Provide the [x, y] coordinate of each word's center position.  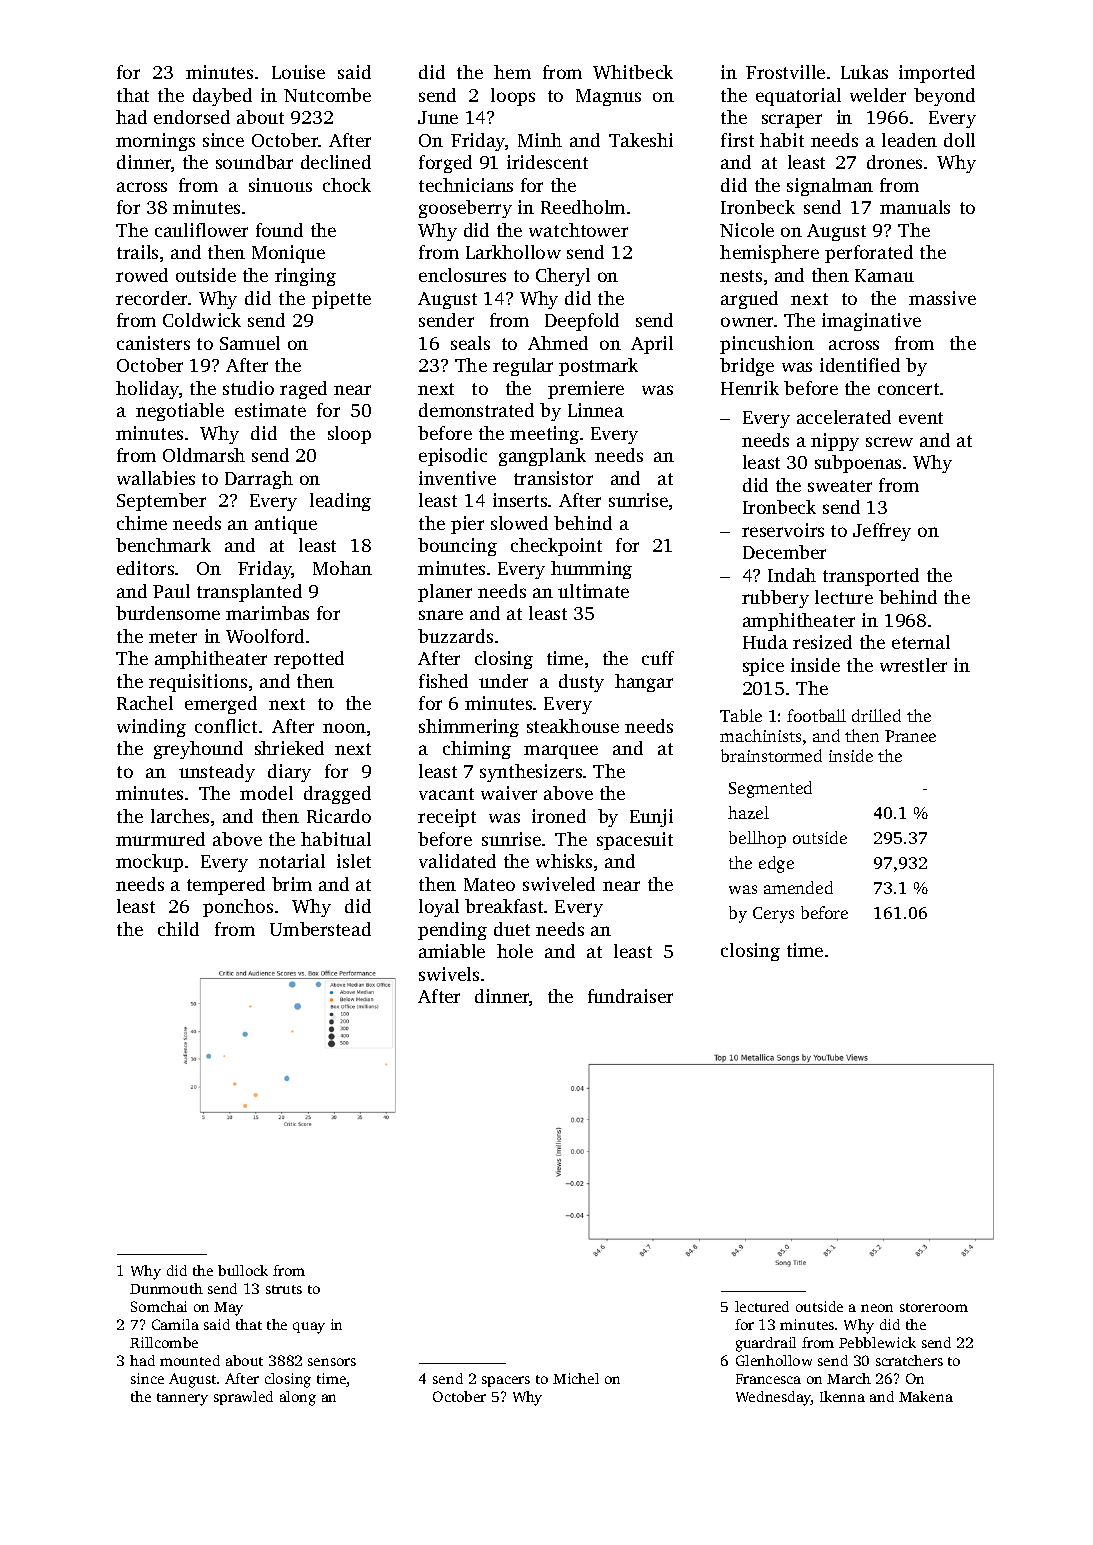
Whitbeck [633, 72]
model [266, 793]
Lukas [864, 72]
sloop [349, 435]
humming [591, 570]
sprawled [243, 1398]
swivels [449, 974]
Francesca [768, 1379]
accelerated [844, 417]
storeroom [934, 1307]
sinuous [280, 185]
